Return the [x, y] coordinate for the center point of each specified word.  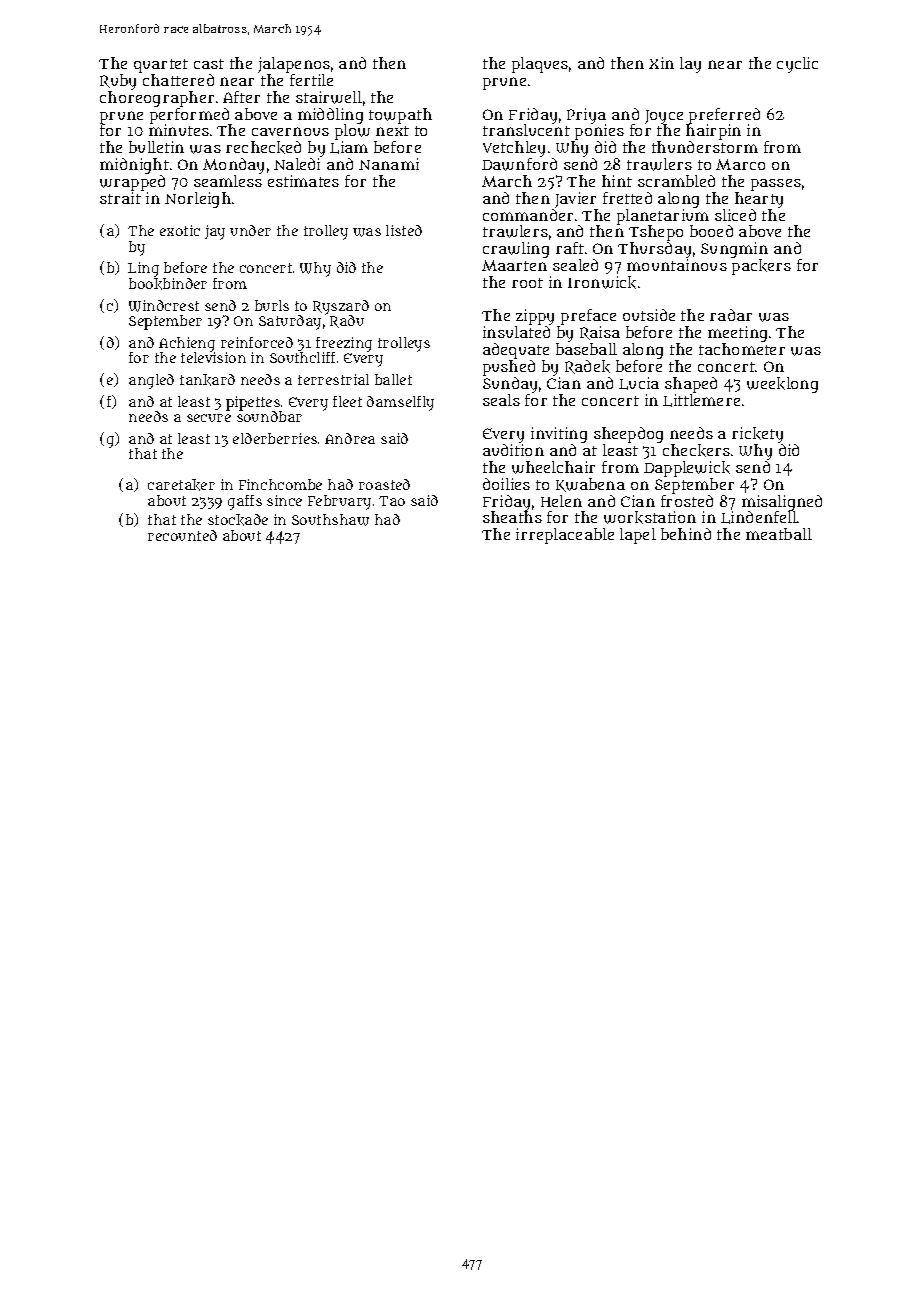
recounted [182, 535]
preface [588, 317]
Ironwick [602, 282]
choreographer [157, 99]
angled [151, 381]
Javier [575, 200]
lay [690, 65]
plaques [540, 65]
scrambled [676, 181]
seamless [228, 181]
